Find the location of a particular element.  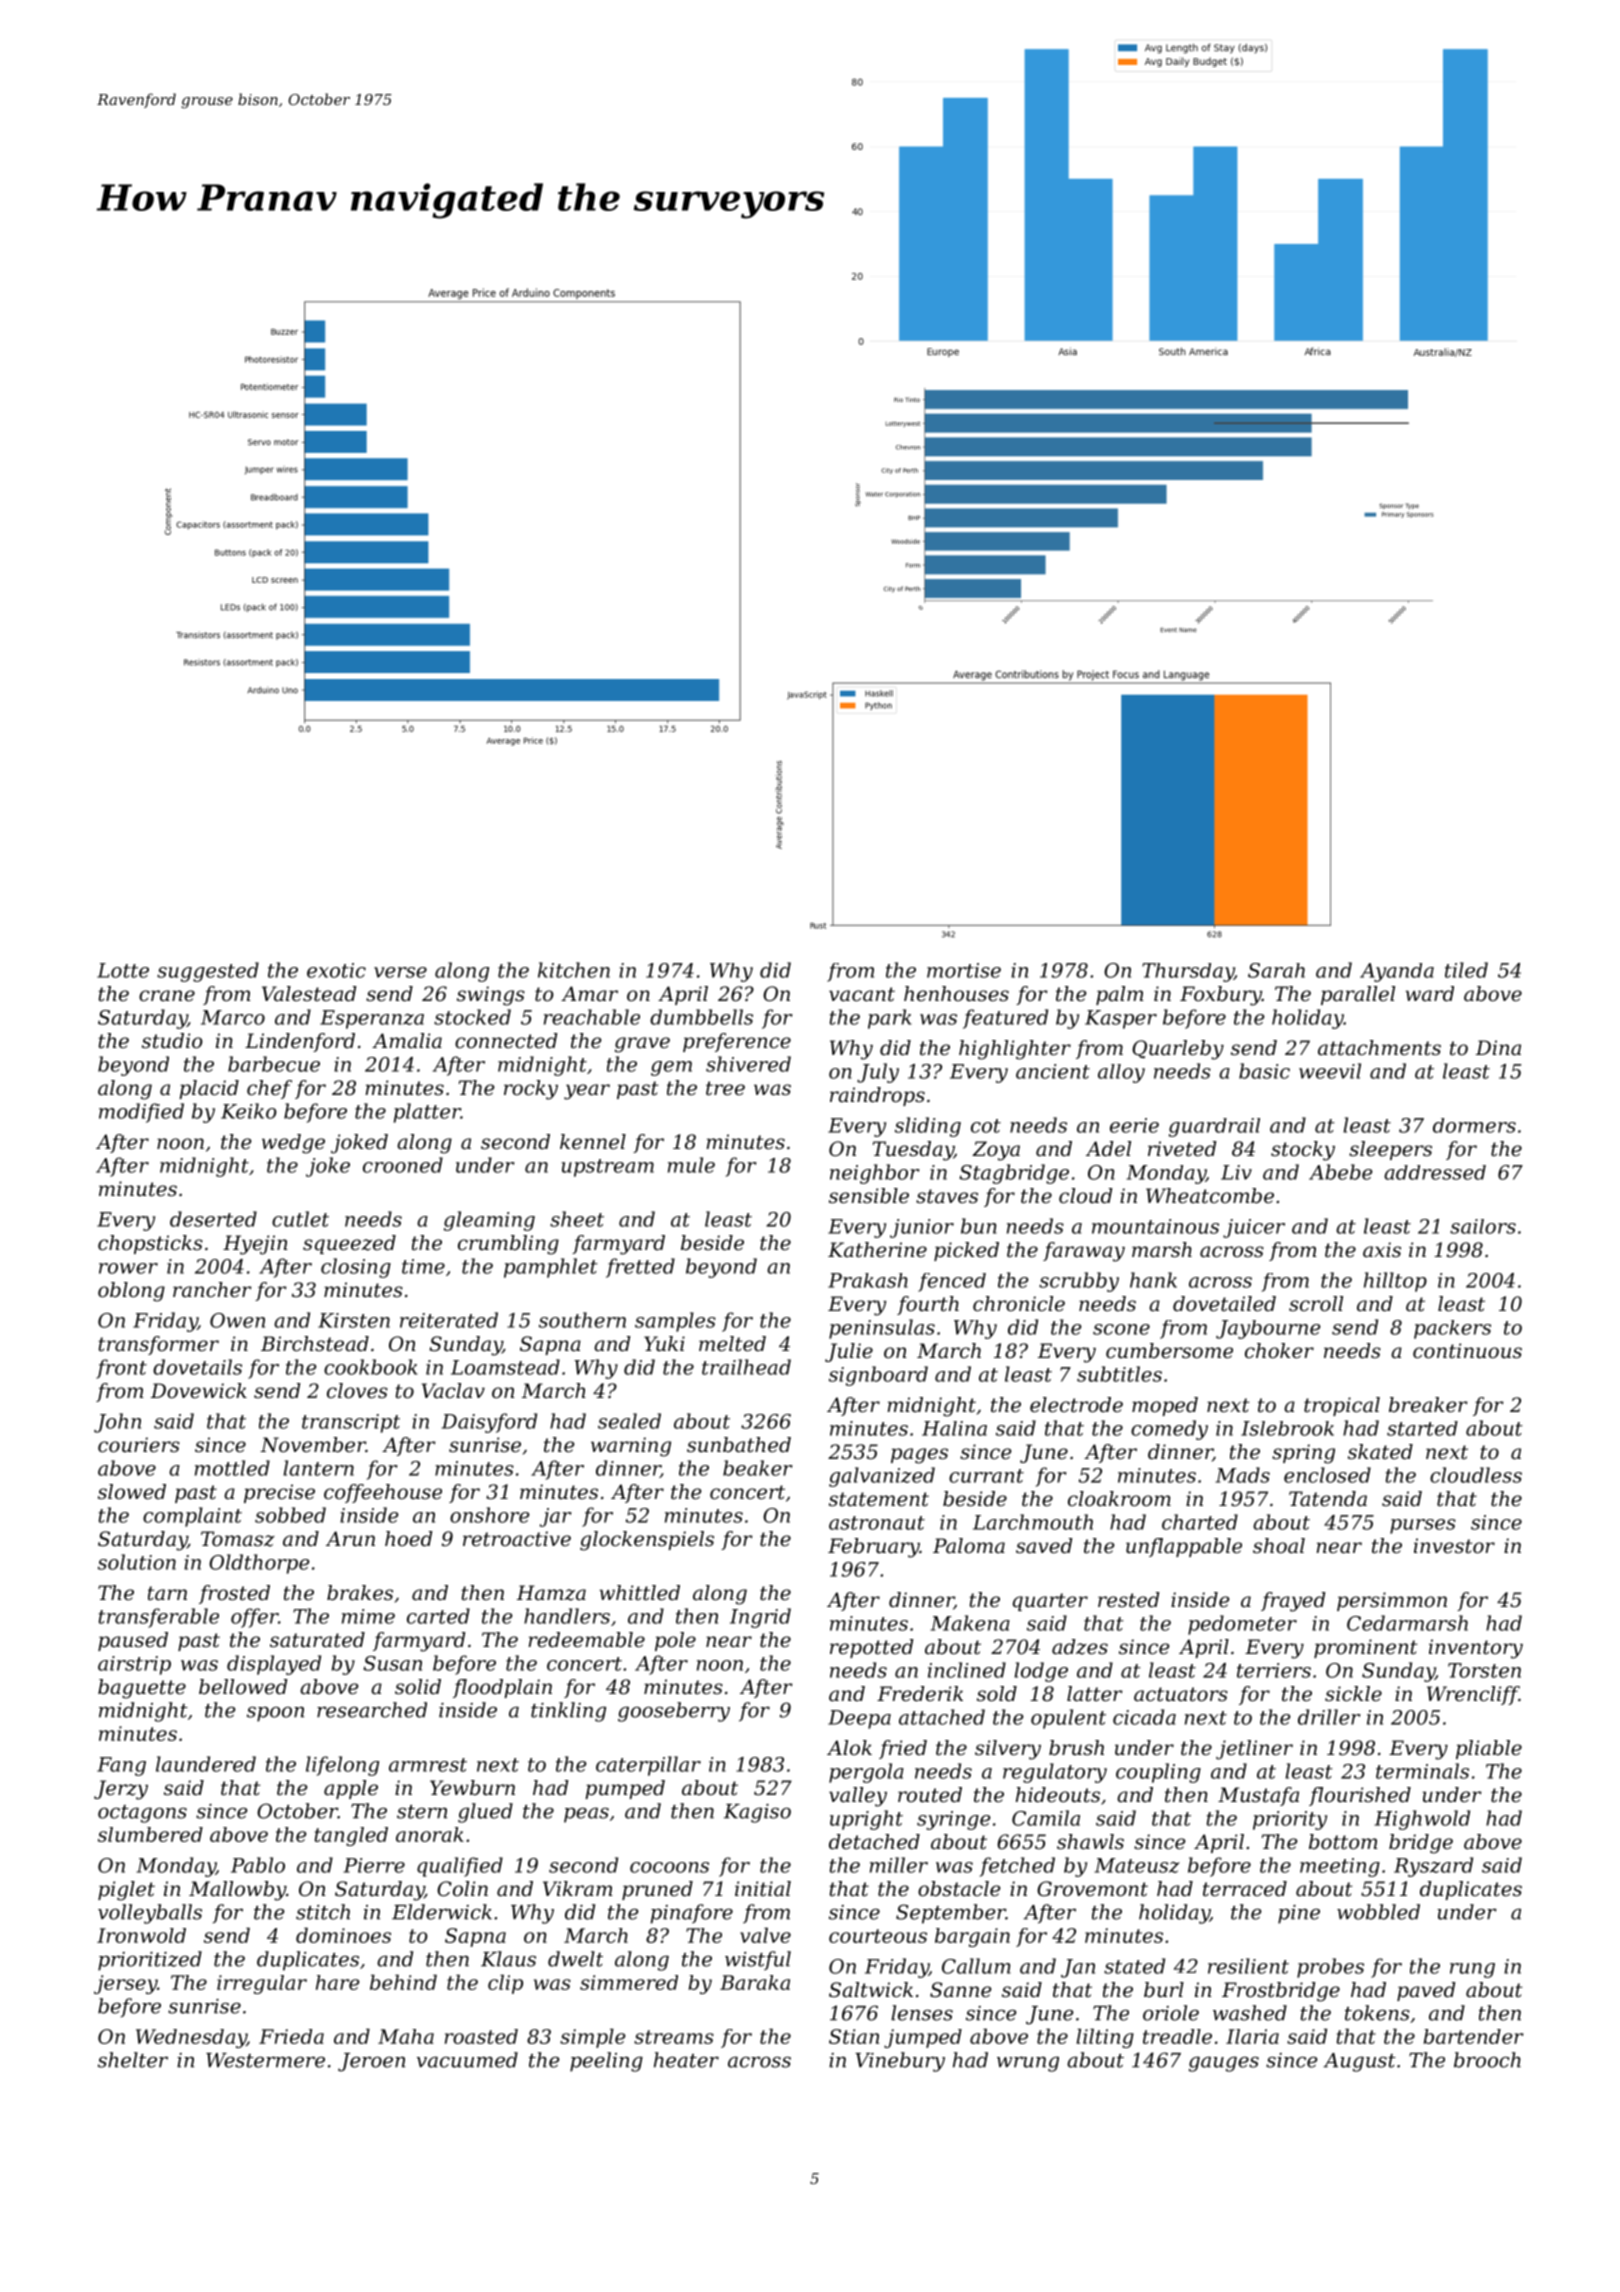

Dina is located at coordinates (1498, 1048).
